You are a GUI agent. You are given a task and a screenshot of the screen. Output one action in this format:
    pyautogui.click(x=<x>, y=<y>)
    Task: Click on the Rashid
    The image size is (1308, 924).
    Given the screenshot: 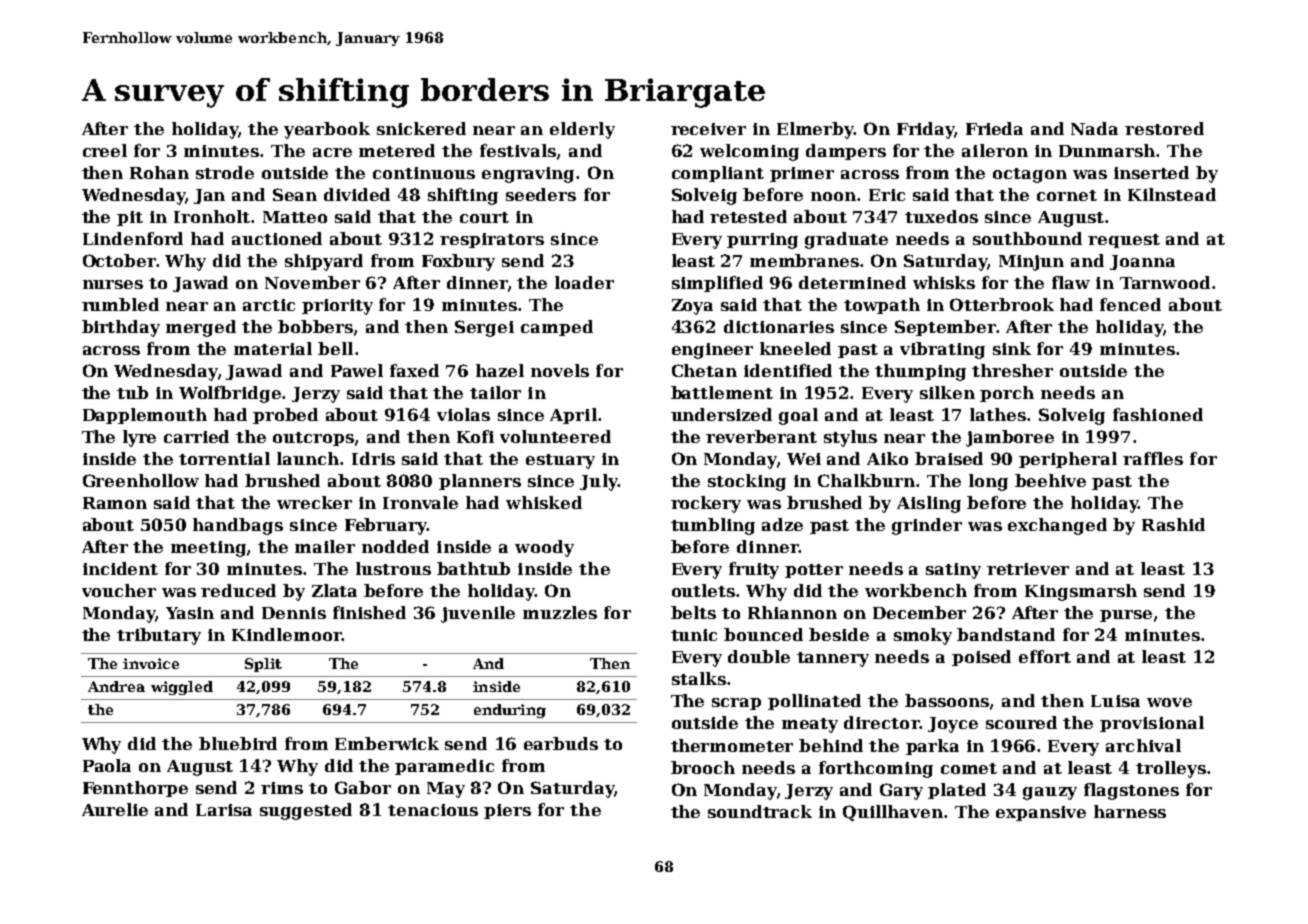 What is the action you would take?
    pyautogui.click(x=1173, y=524)
